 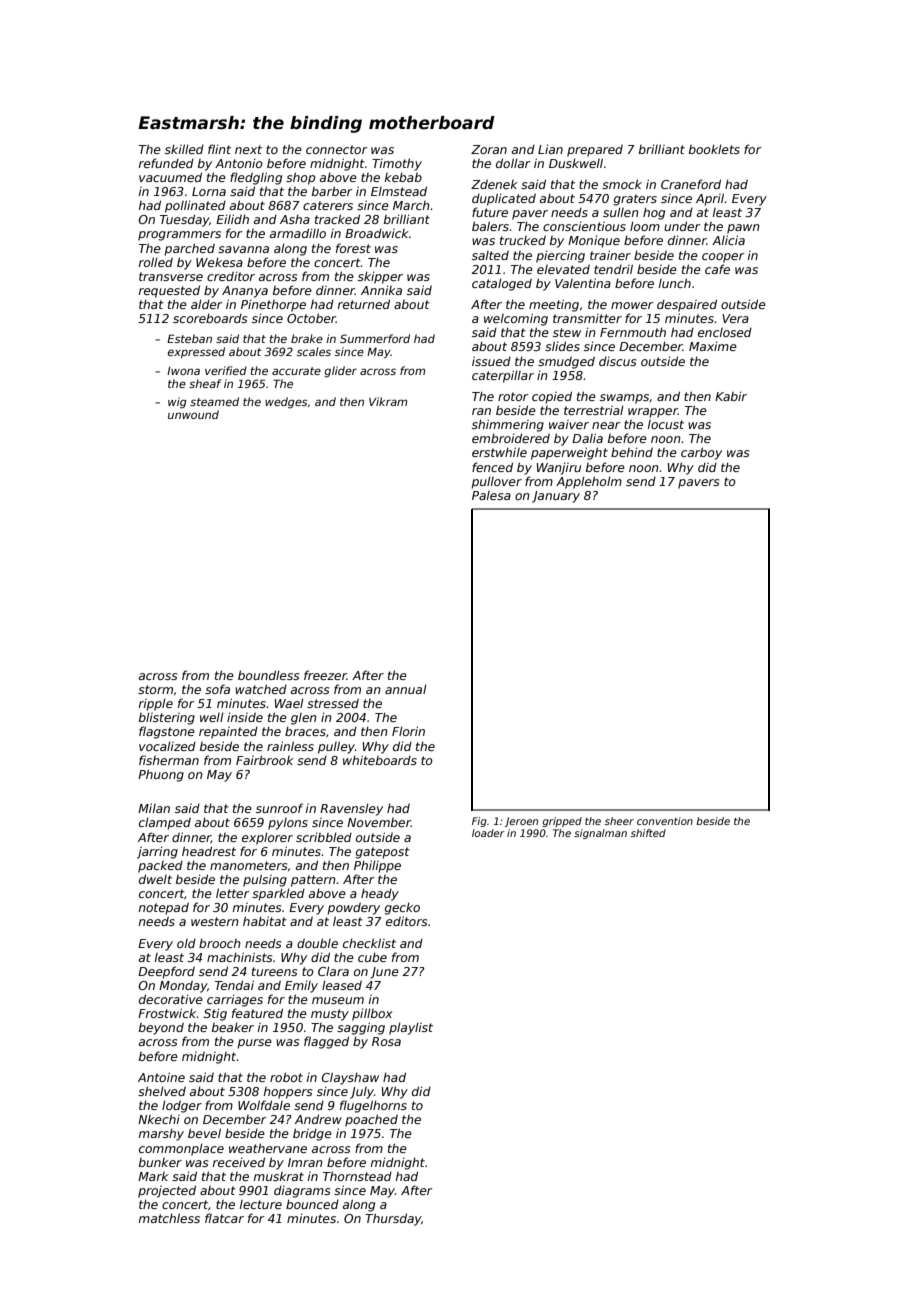 What do you see at coordinates (406, 689) in the image?
I see `annual` at bounding box center [406, 689].
